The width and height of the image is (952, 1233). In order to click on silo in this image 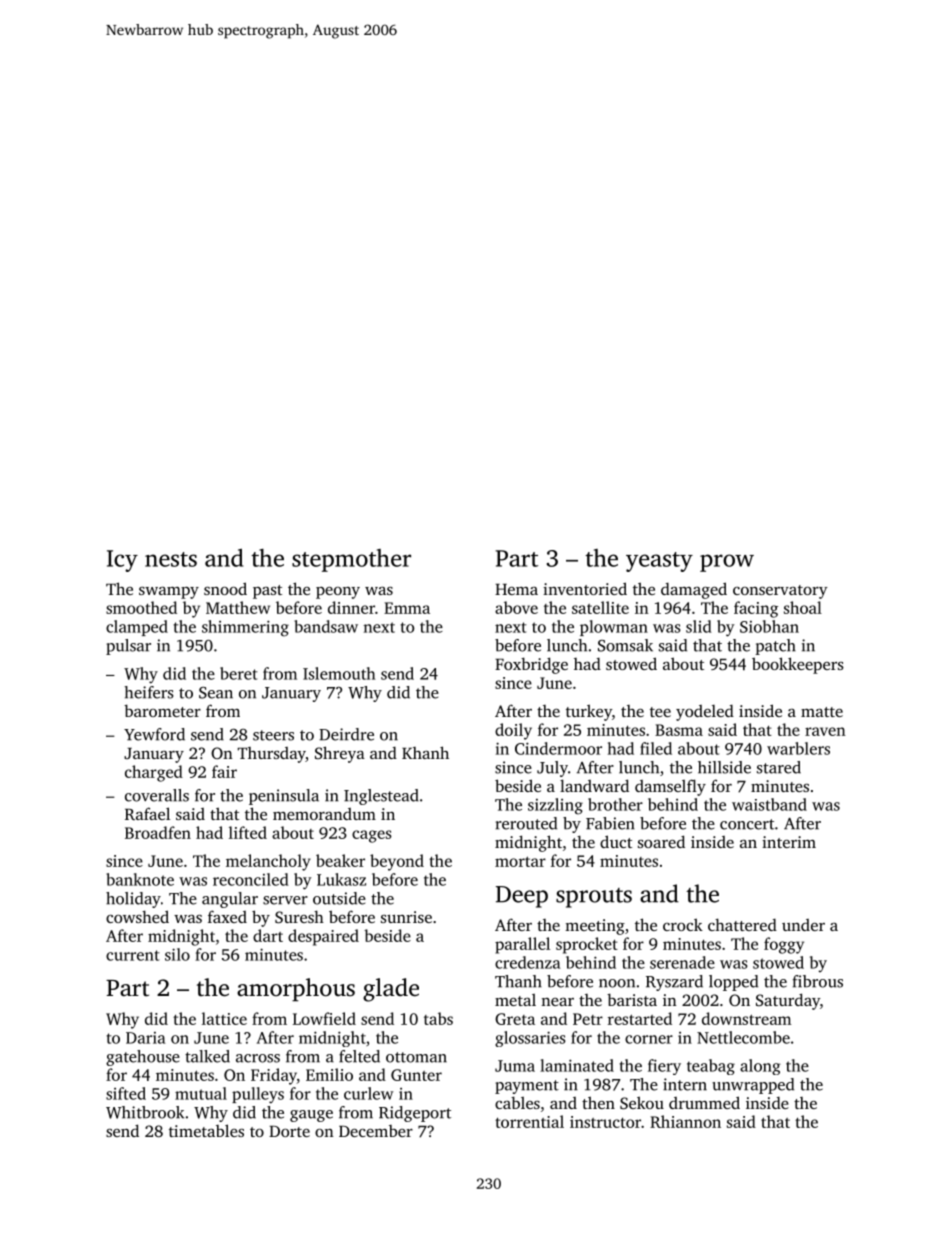, I will do `click(177, 954)`.
